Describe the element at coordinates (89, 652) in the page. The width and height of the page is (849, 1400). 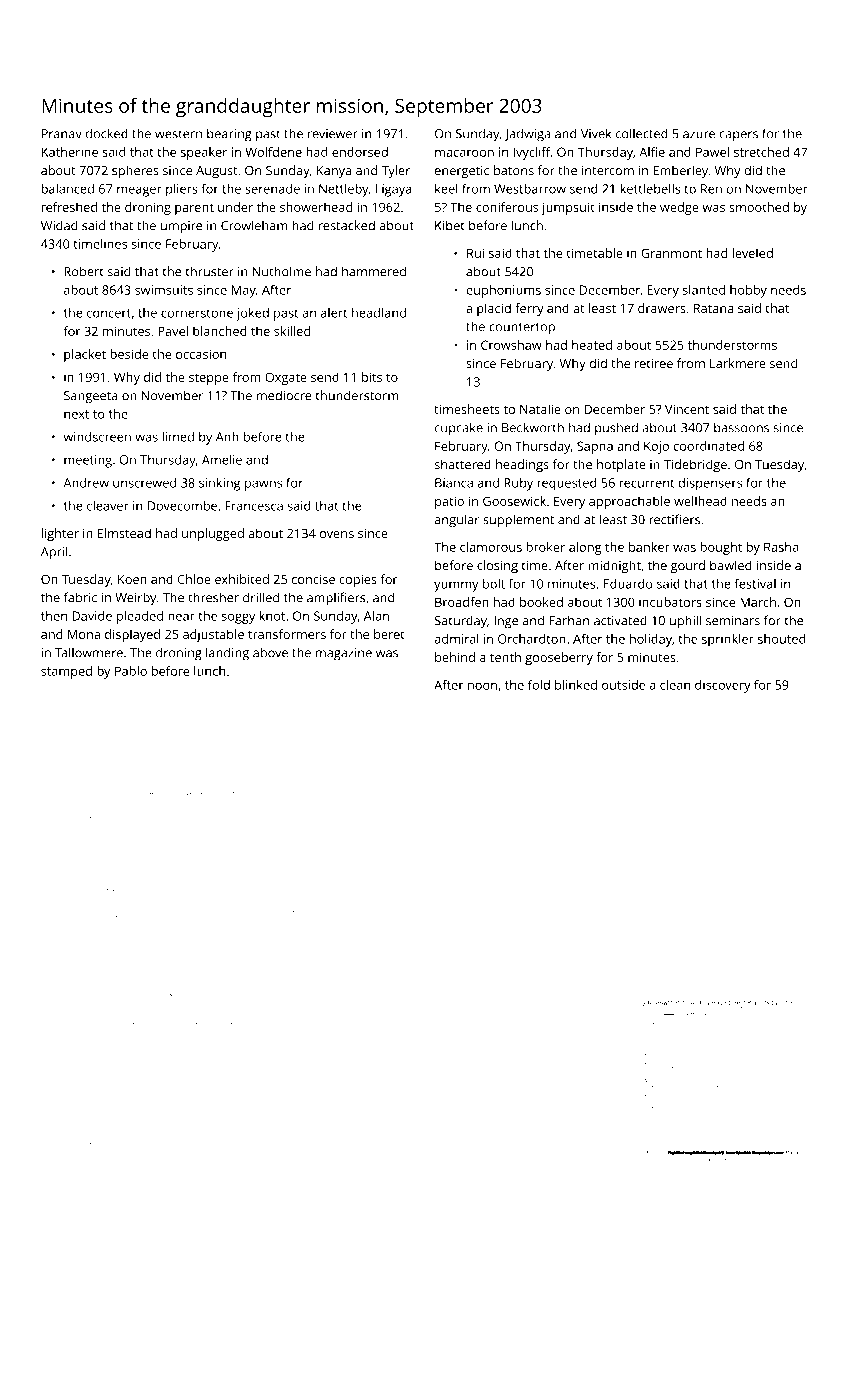
I see `Tallowmere` at that location.
